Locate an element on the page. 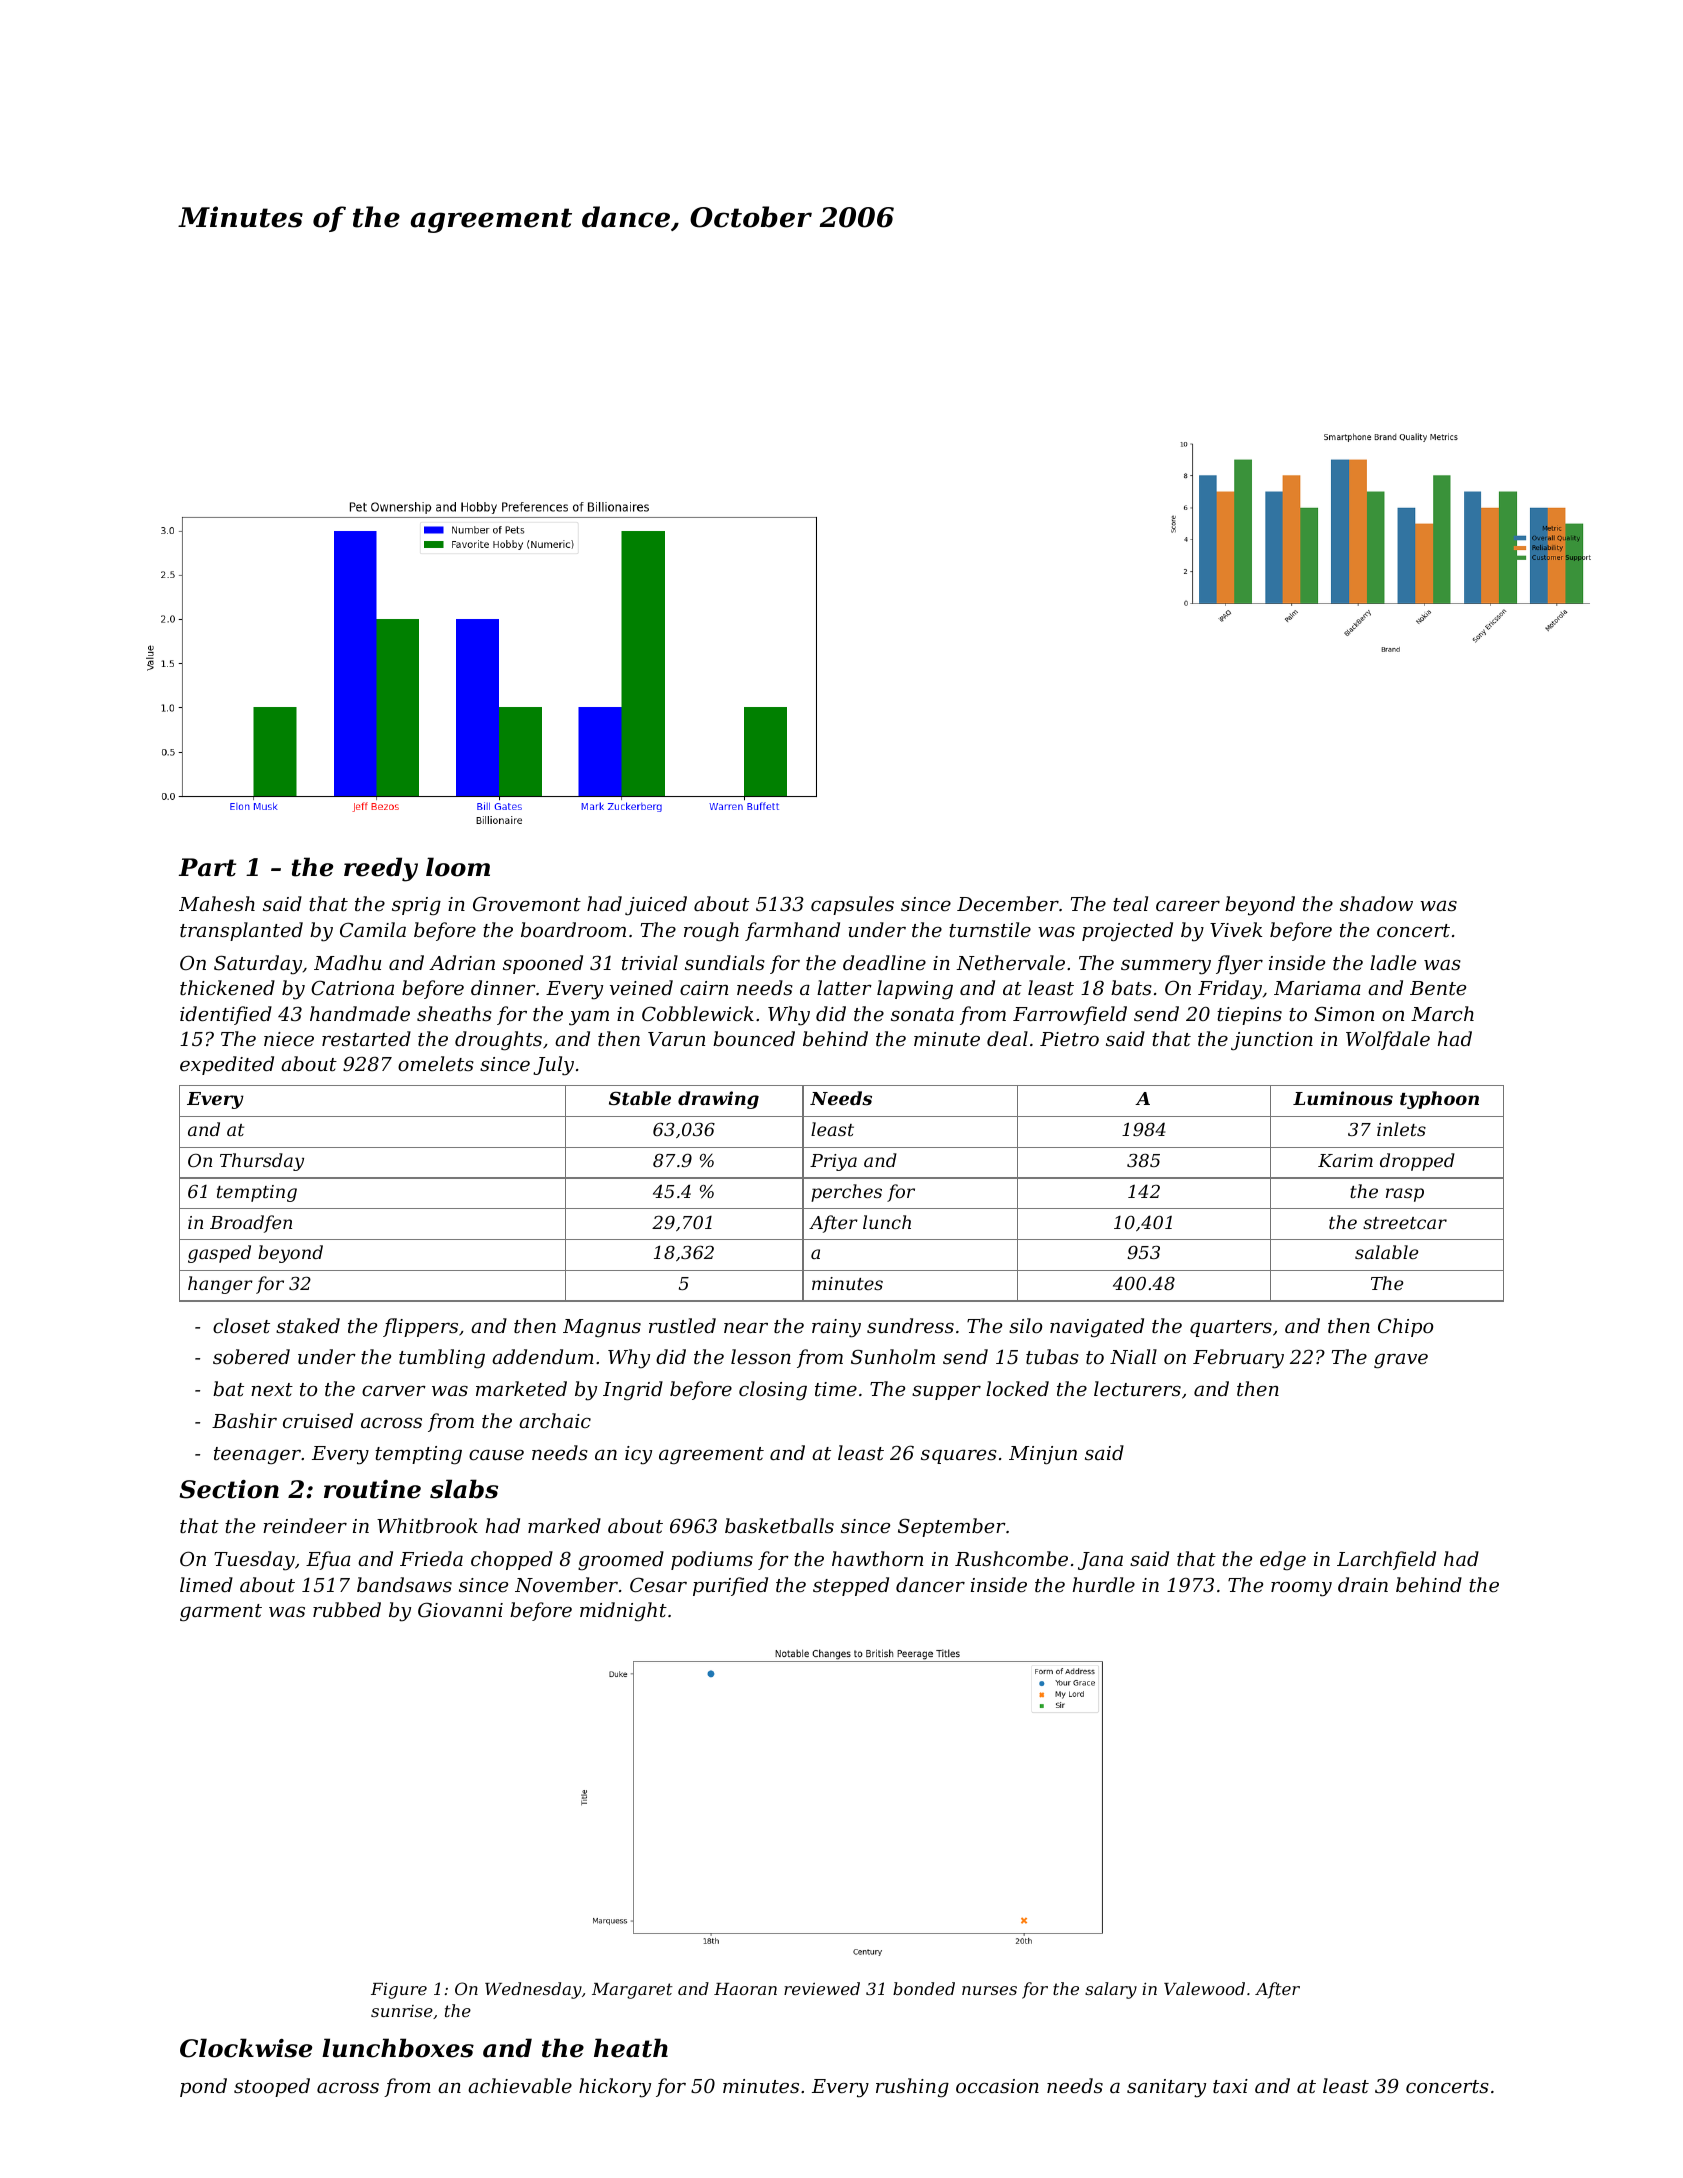 This document has width=1683, height=2178. rushing is located at coordinates (912, 2088).
